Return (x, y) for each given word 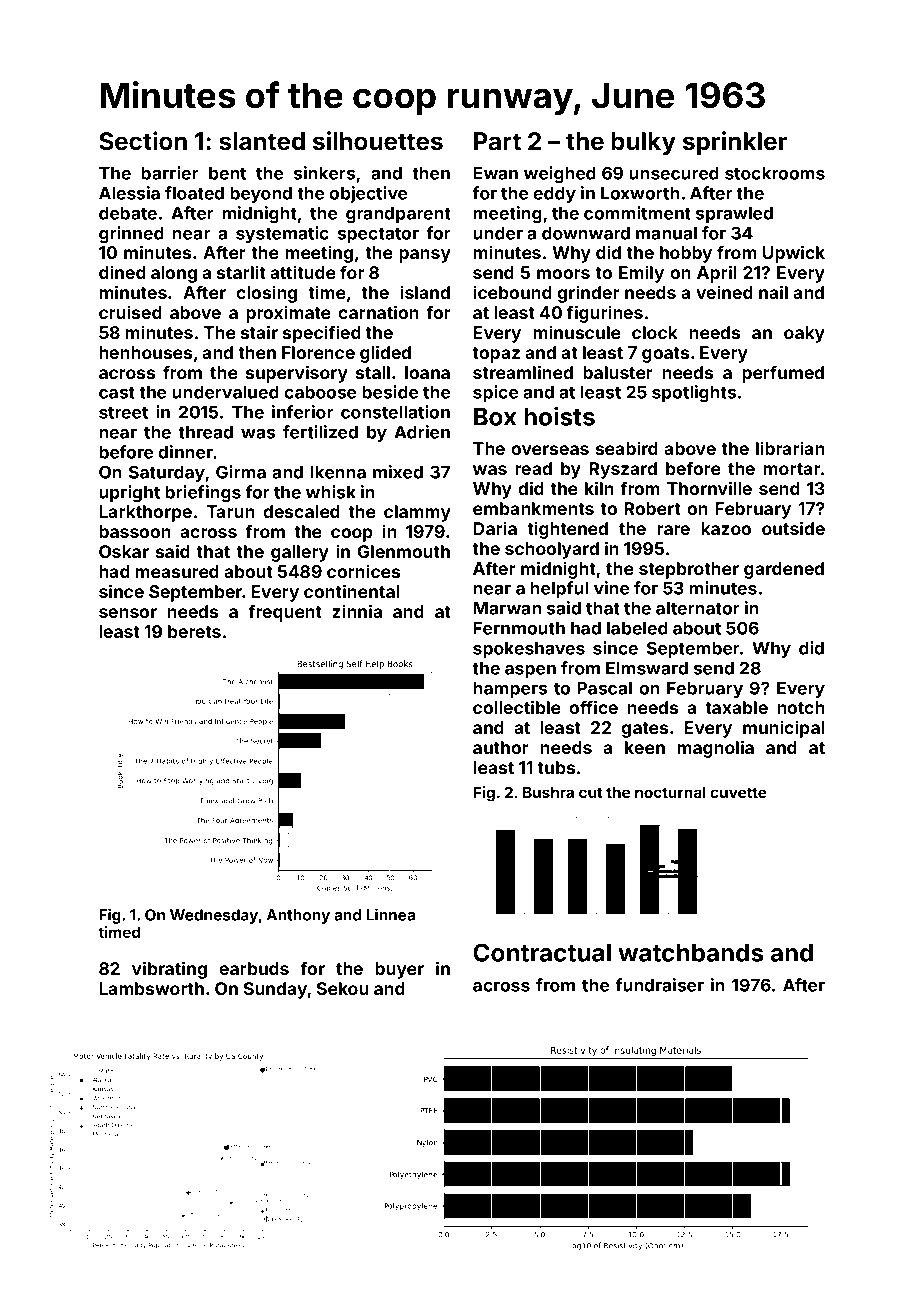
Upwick (793, 254)
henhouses (145, 352)
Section (143, 141)
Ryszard (623, 470)
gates (644, 730)
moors (563, 274)
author (501, 747)
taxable (736, 707)
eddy (554, 195)
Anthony (298, 916)
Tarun (230, 511)
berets (194, 631)
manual (666, 233)
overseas (550, 450)
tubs (556, 767)
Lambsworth (151, 988)
